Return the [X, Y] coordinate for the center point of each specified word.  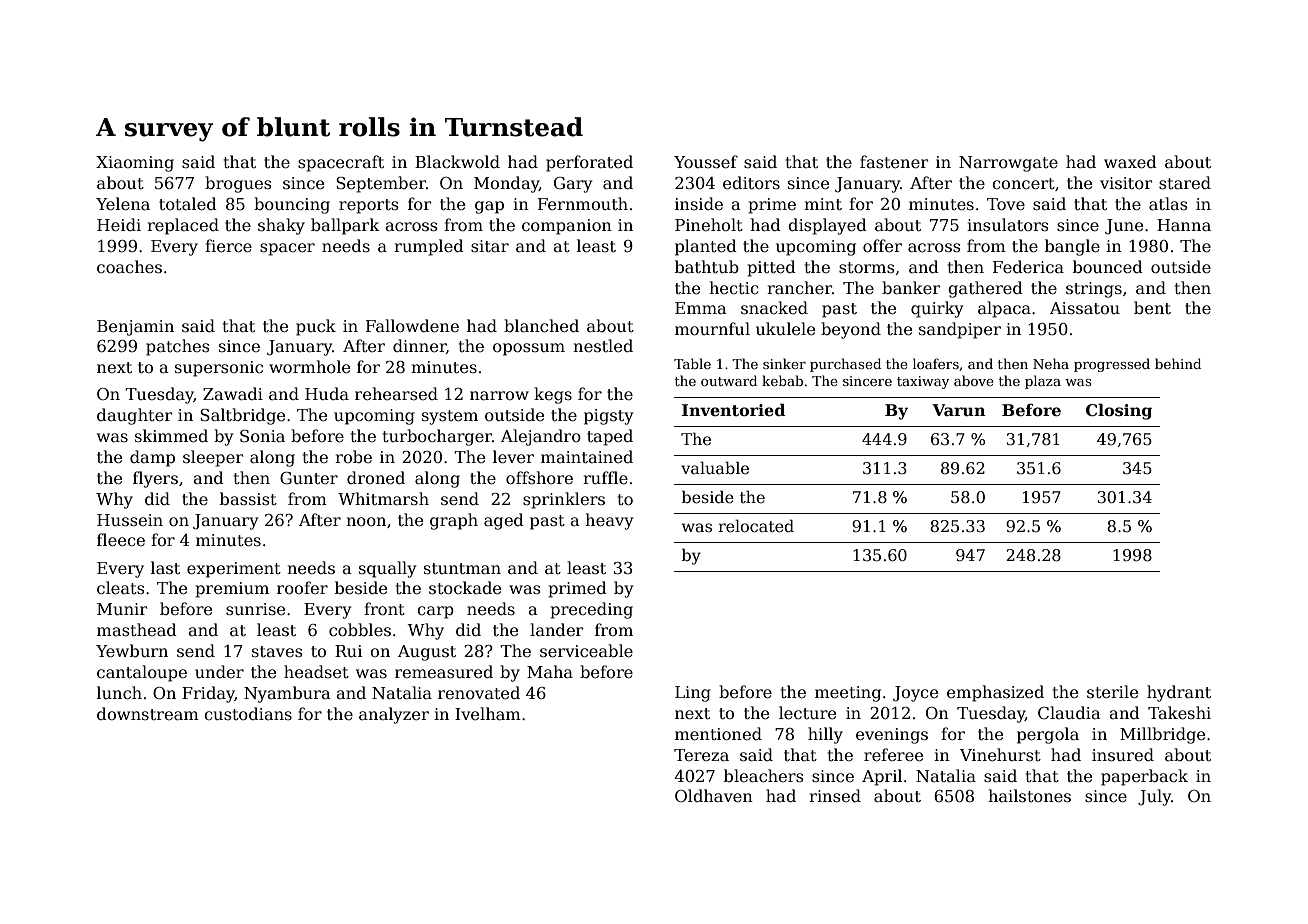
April [882, 777]
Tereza [701, 755]
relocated [756, 526]
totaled [188, 204]
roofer [302, 587]
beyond [851, 330]
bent [1152, 308]
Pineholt [709, 224]
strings [1094, 290]
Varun [959, 410]
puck [316, 327]
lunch [119, 693]
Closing [1119, 411]
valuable [715, 467]
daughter [134, 416]
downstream [148, 714]
